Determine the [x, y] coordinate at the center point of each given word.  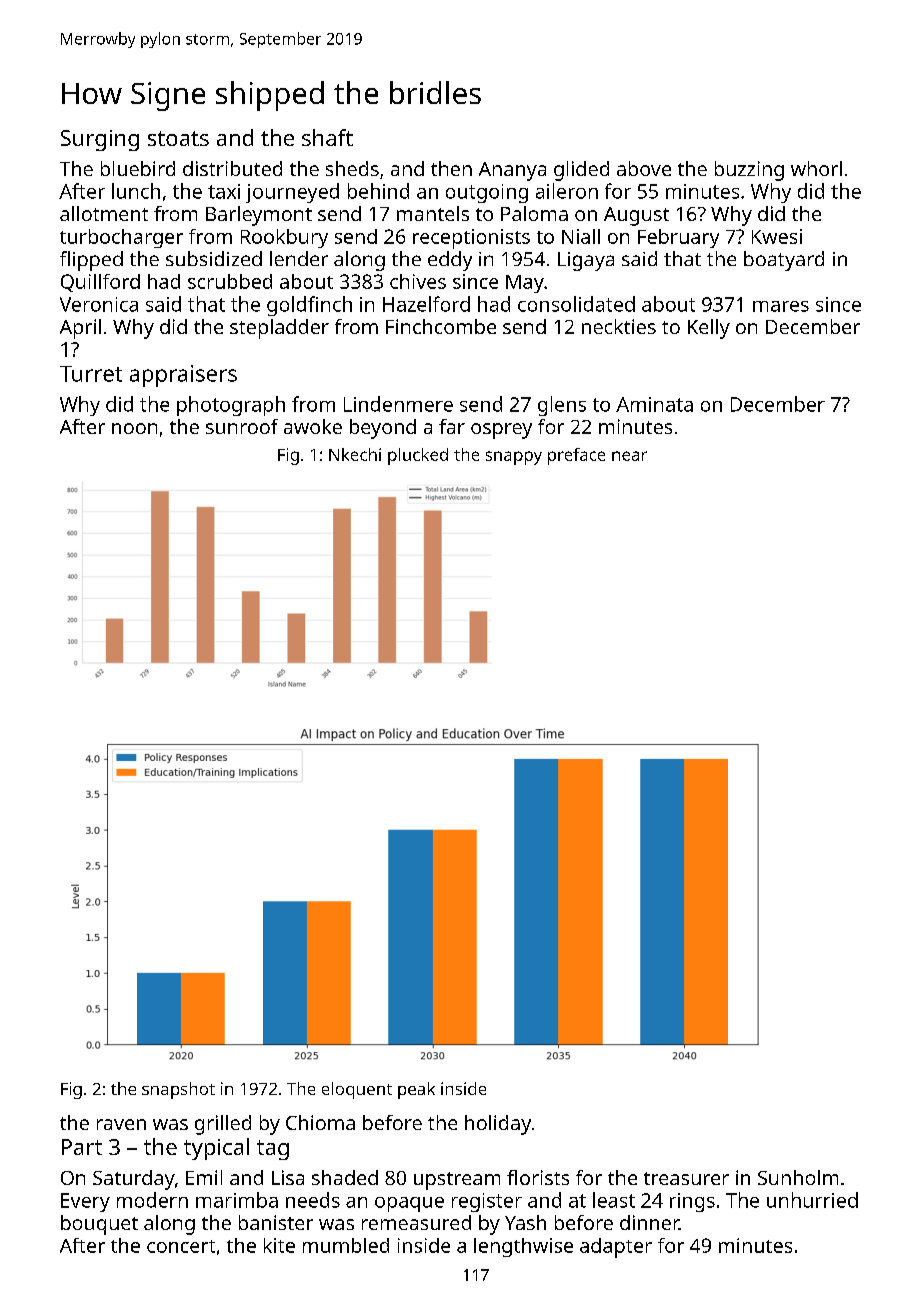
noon [134, 428]
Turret [91, 374]
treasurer [686, 1178]
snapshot [178, 1090]
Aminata [654, 404]
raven [121, 1124]
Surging [100, 140]
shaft [327, 137]
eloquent [357, 1090]
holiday [498, 1125]
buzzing [749, 171]
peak [416, 1090]
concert [181, 1246]
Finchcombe [441, 326]
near [629, 456]
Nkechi [355, 454]
